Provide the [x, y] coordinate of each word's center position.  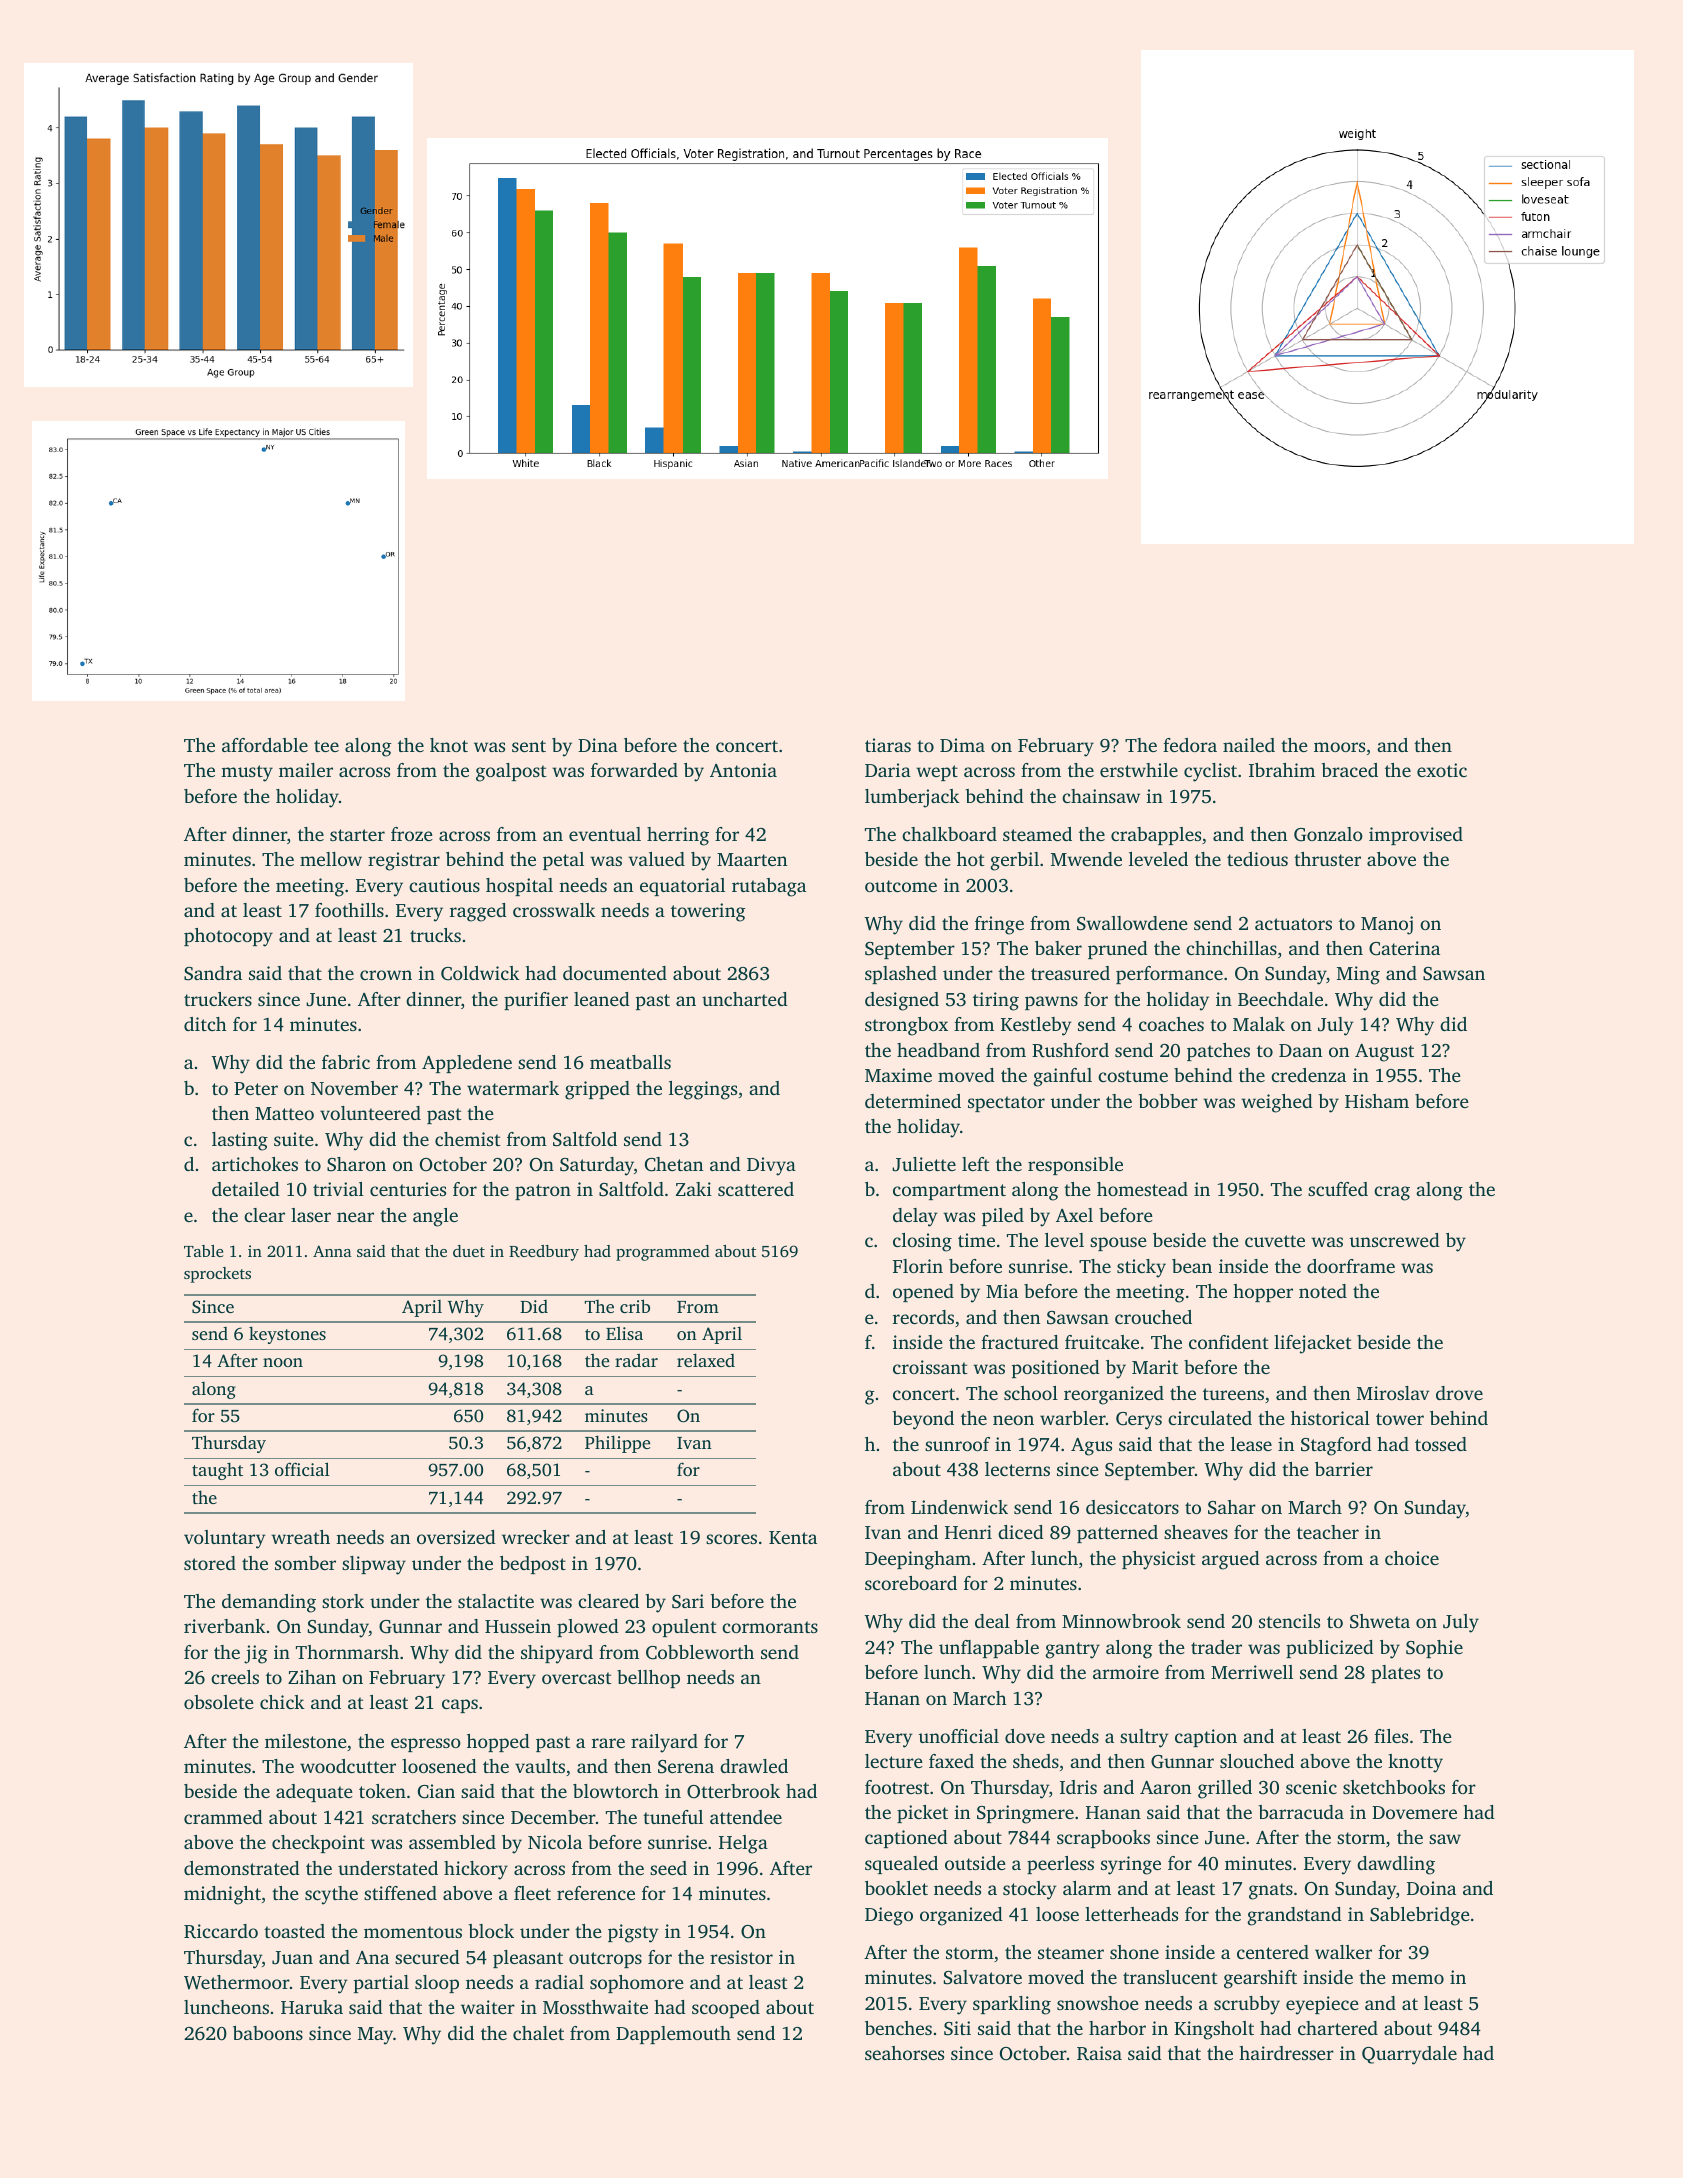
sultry [1144, 1738]
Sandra [213, 973]
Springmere [1025, 1814]
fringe [999, 925]
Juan [292, 1958]
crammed [223, 1817]
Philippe [617, 1444]
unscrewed [1394, 1240]
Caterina [1404, 948]
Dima [962, 745]
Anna [332, 1251]
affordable [265, 745]
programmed [663, 1253]
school [1031, 1393]
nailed [1249, 745]
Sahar [1232, 1507]
